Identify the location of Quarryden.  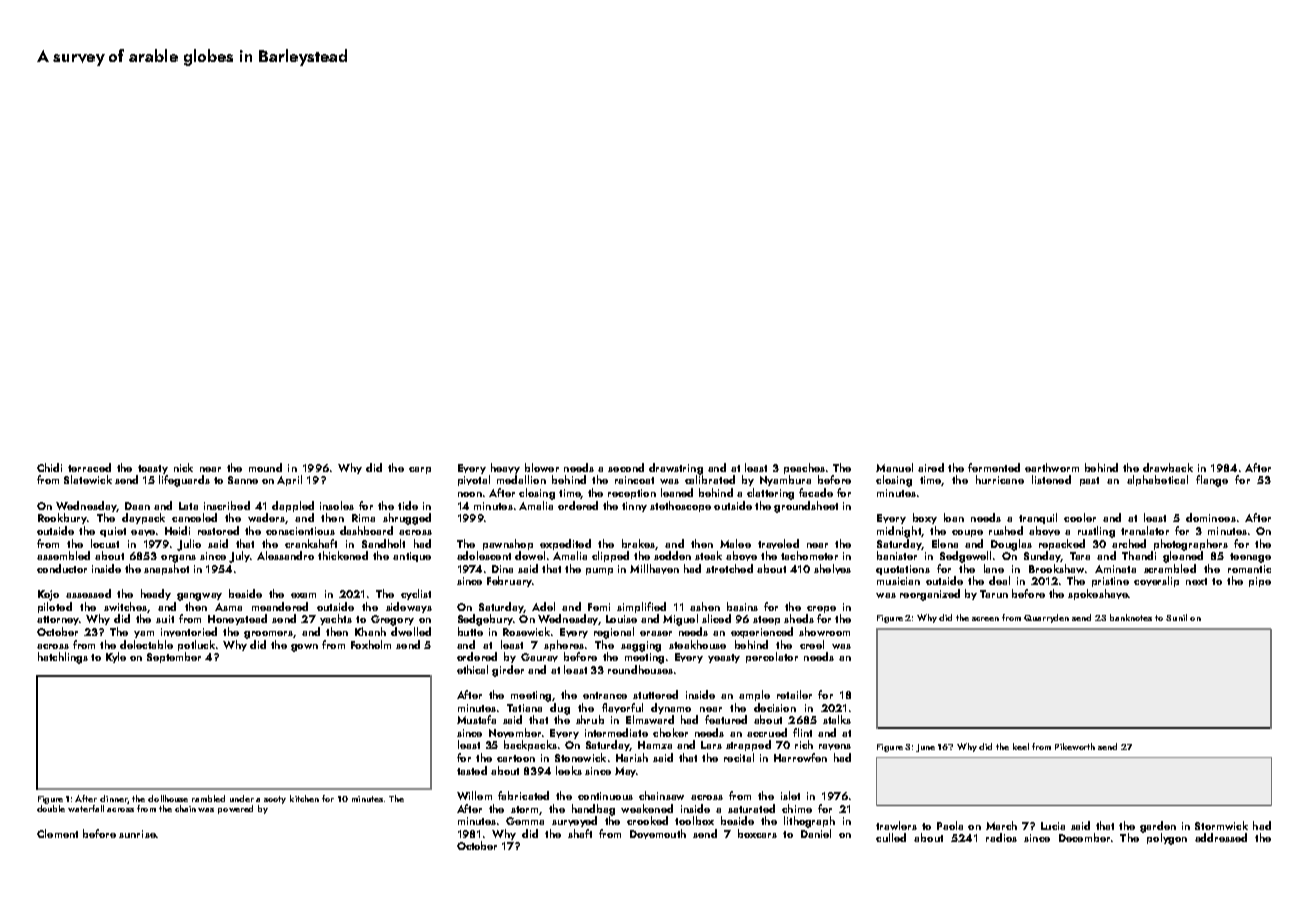
(1046, 618).
